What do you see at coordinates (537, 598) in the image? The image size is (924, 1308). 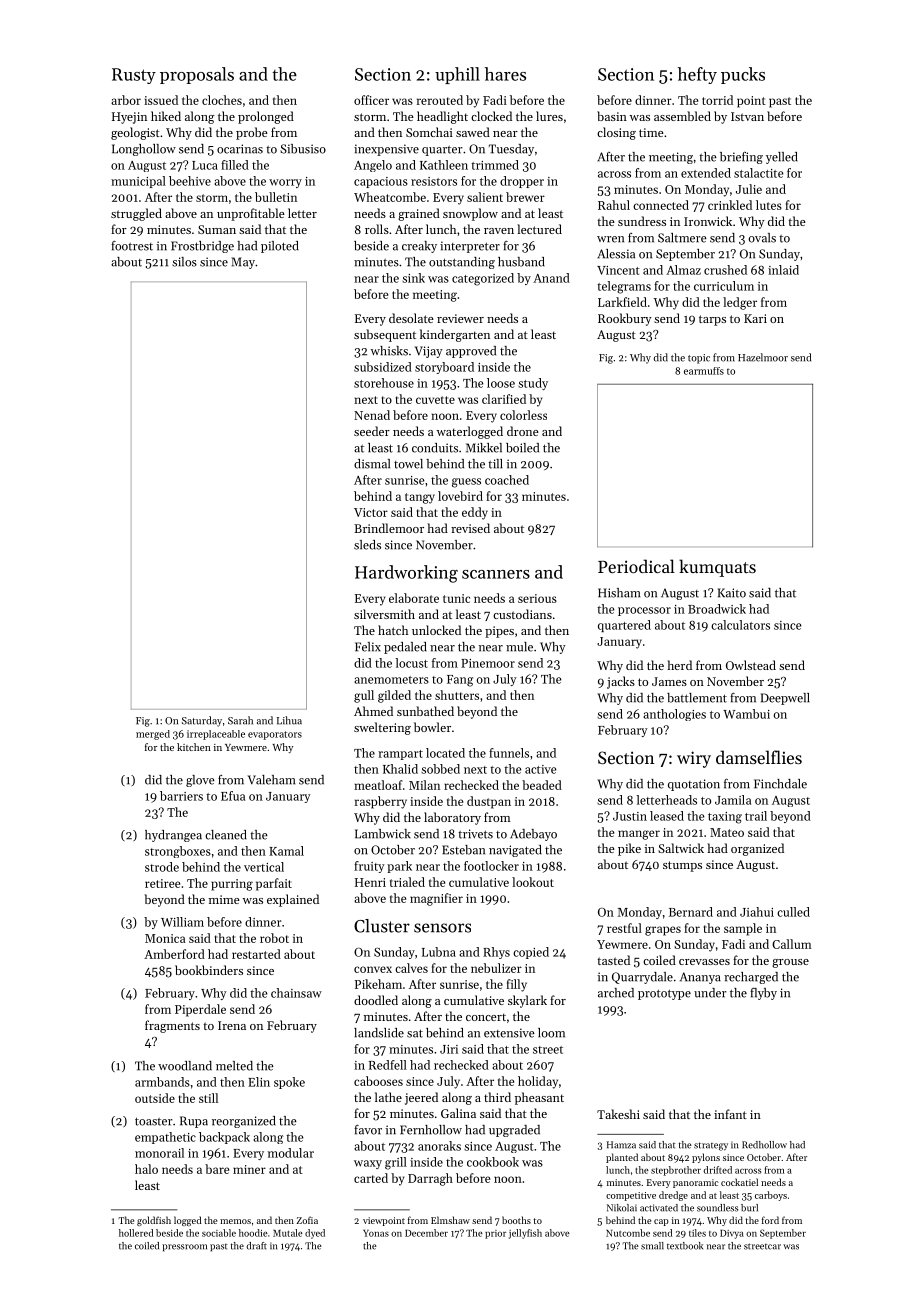 I see `serious` at bounding box center [537, 598].
